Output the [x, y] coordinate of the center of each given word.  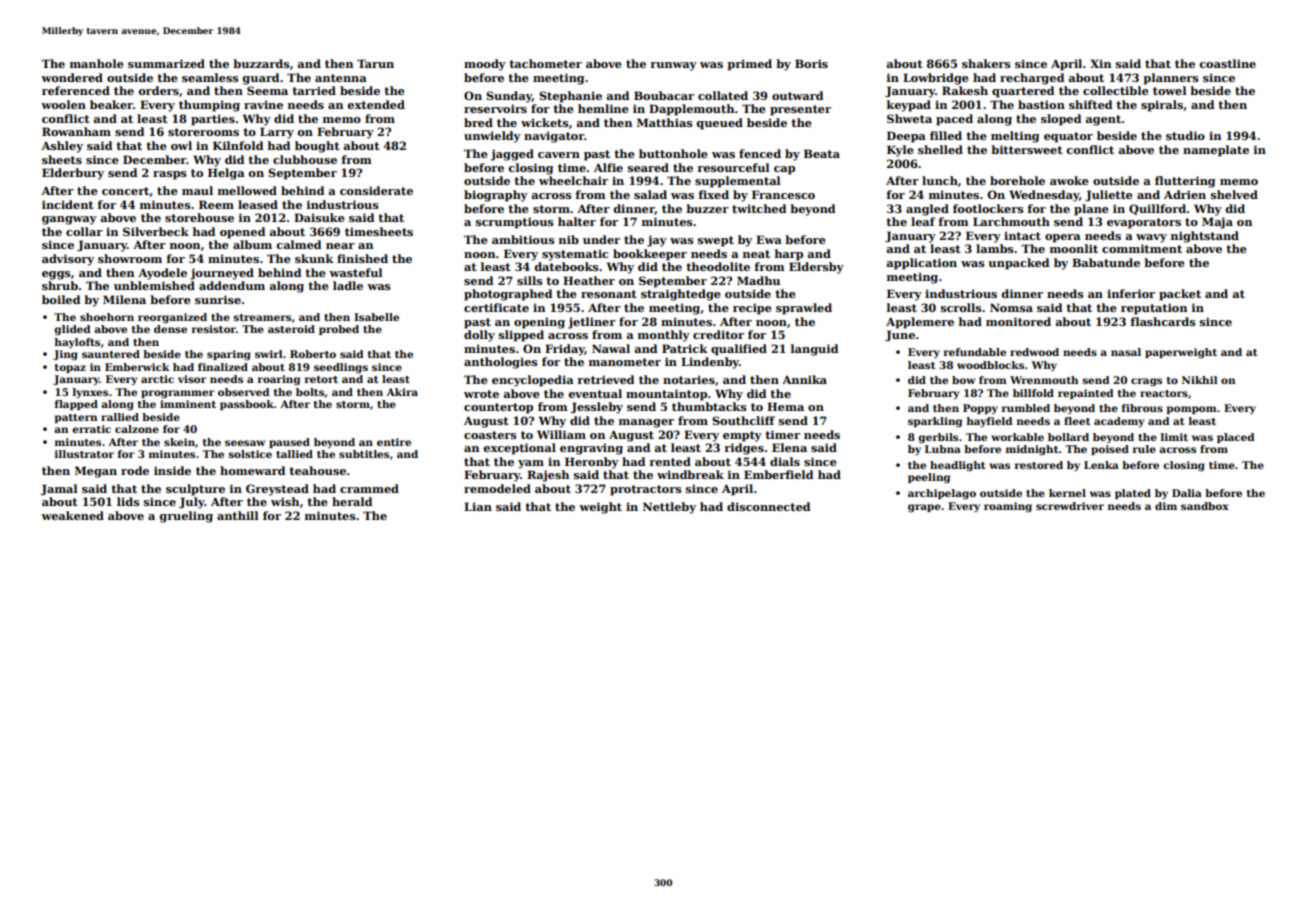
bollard [1068, 437]
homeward [252, 470]
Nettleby [669, 508]
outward [797, 95]
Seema [267, 90]
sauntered [111, 354]
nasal [1126, 352]
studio [1185, 135]
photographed [508, 295]
